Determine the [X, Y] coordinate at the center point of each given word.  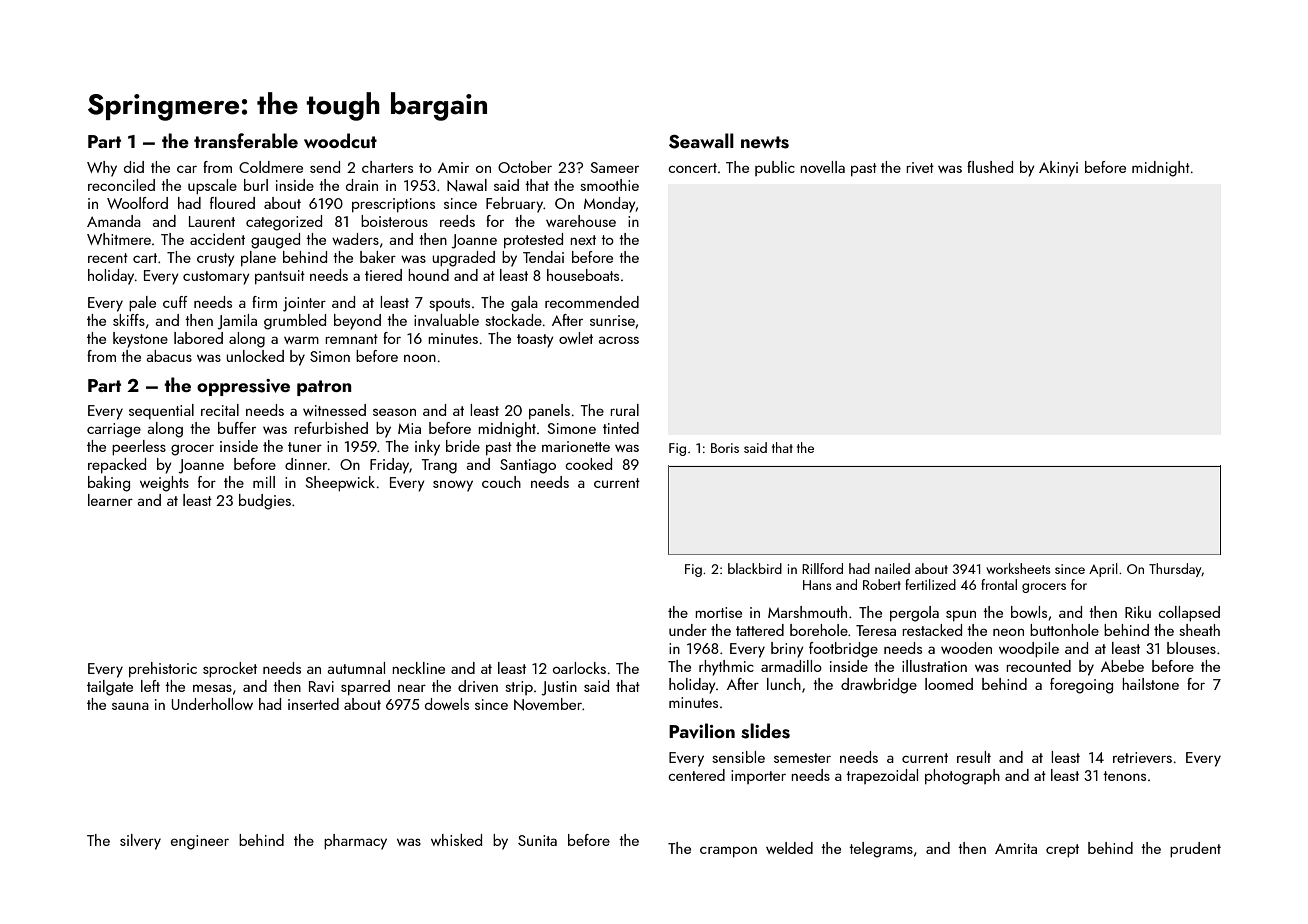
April [1103, 570]
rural [624, 410]
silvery [140, 842]
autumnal [356, 668]
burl [256, 185]
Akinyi [1058, 169]
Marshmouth [807, 612]
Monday [610, 205]
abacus [169, 356]
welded [789, 848]
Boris [725, 448]
